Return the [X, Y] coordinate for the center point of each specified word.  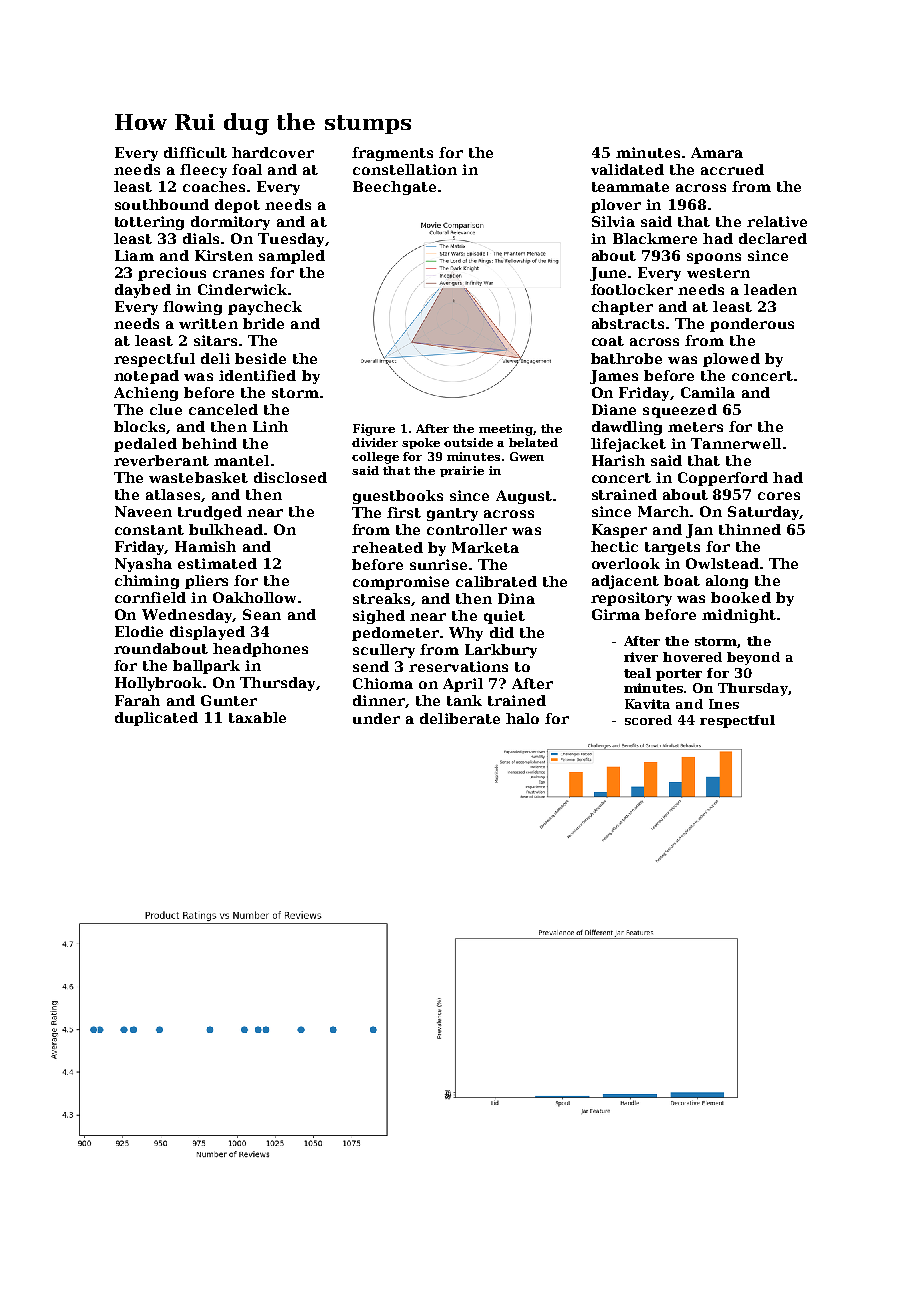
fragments [392, 154]
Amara [717, 152]
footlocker [632, 289]
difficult [195, 152]
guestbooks [398, 497]
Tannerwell [736, 443]
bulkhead [226, 529]
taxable [257, 717]
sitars [215, 340]
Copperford [723, 479]
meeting [506, 430]
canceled [223, 409]
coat [608, 341]
